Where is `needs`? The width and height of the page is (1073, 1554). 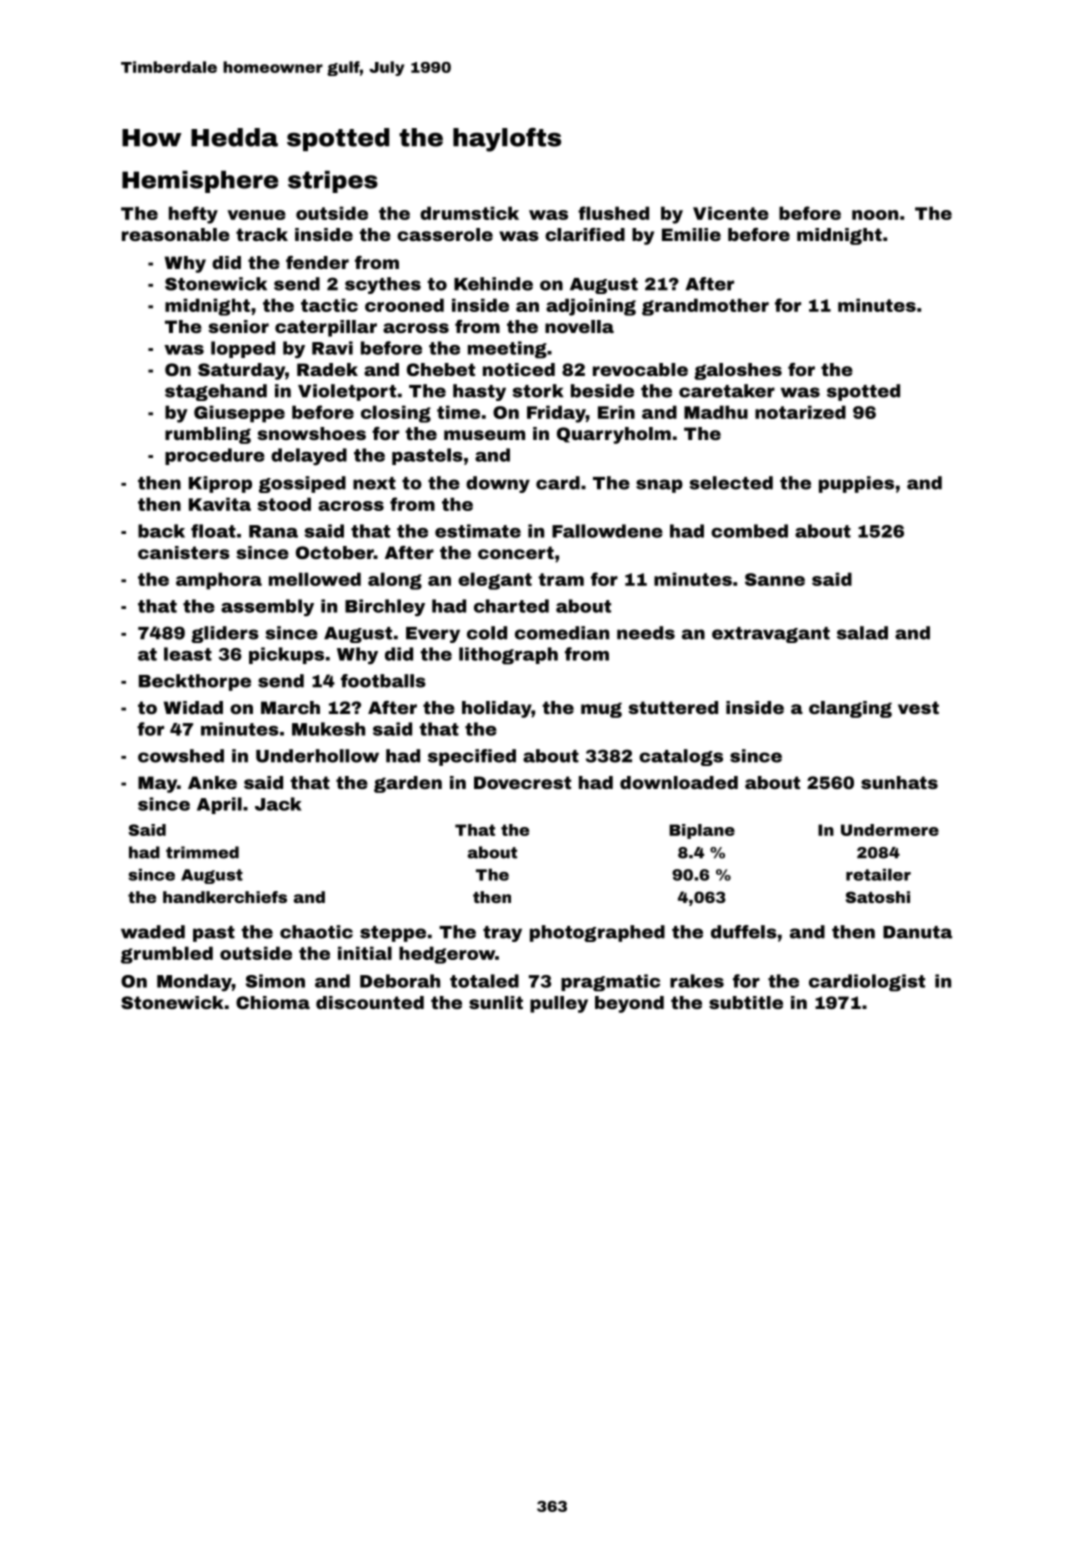 needs is located at coordinates (646, 633).
